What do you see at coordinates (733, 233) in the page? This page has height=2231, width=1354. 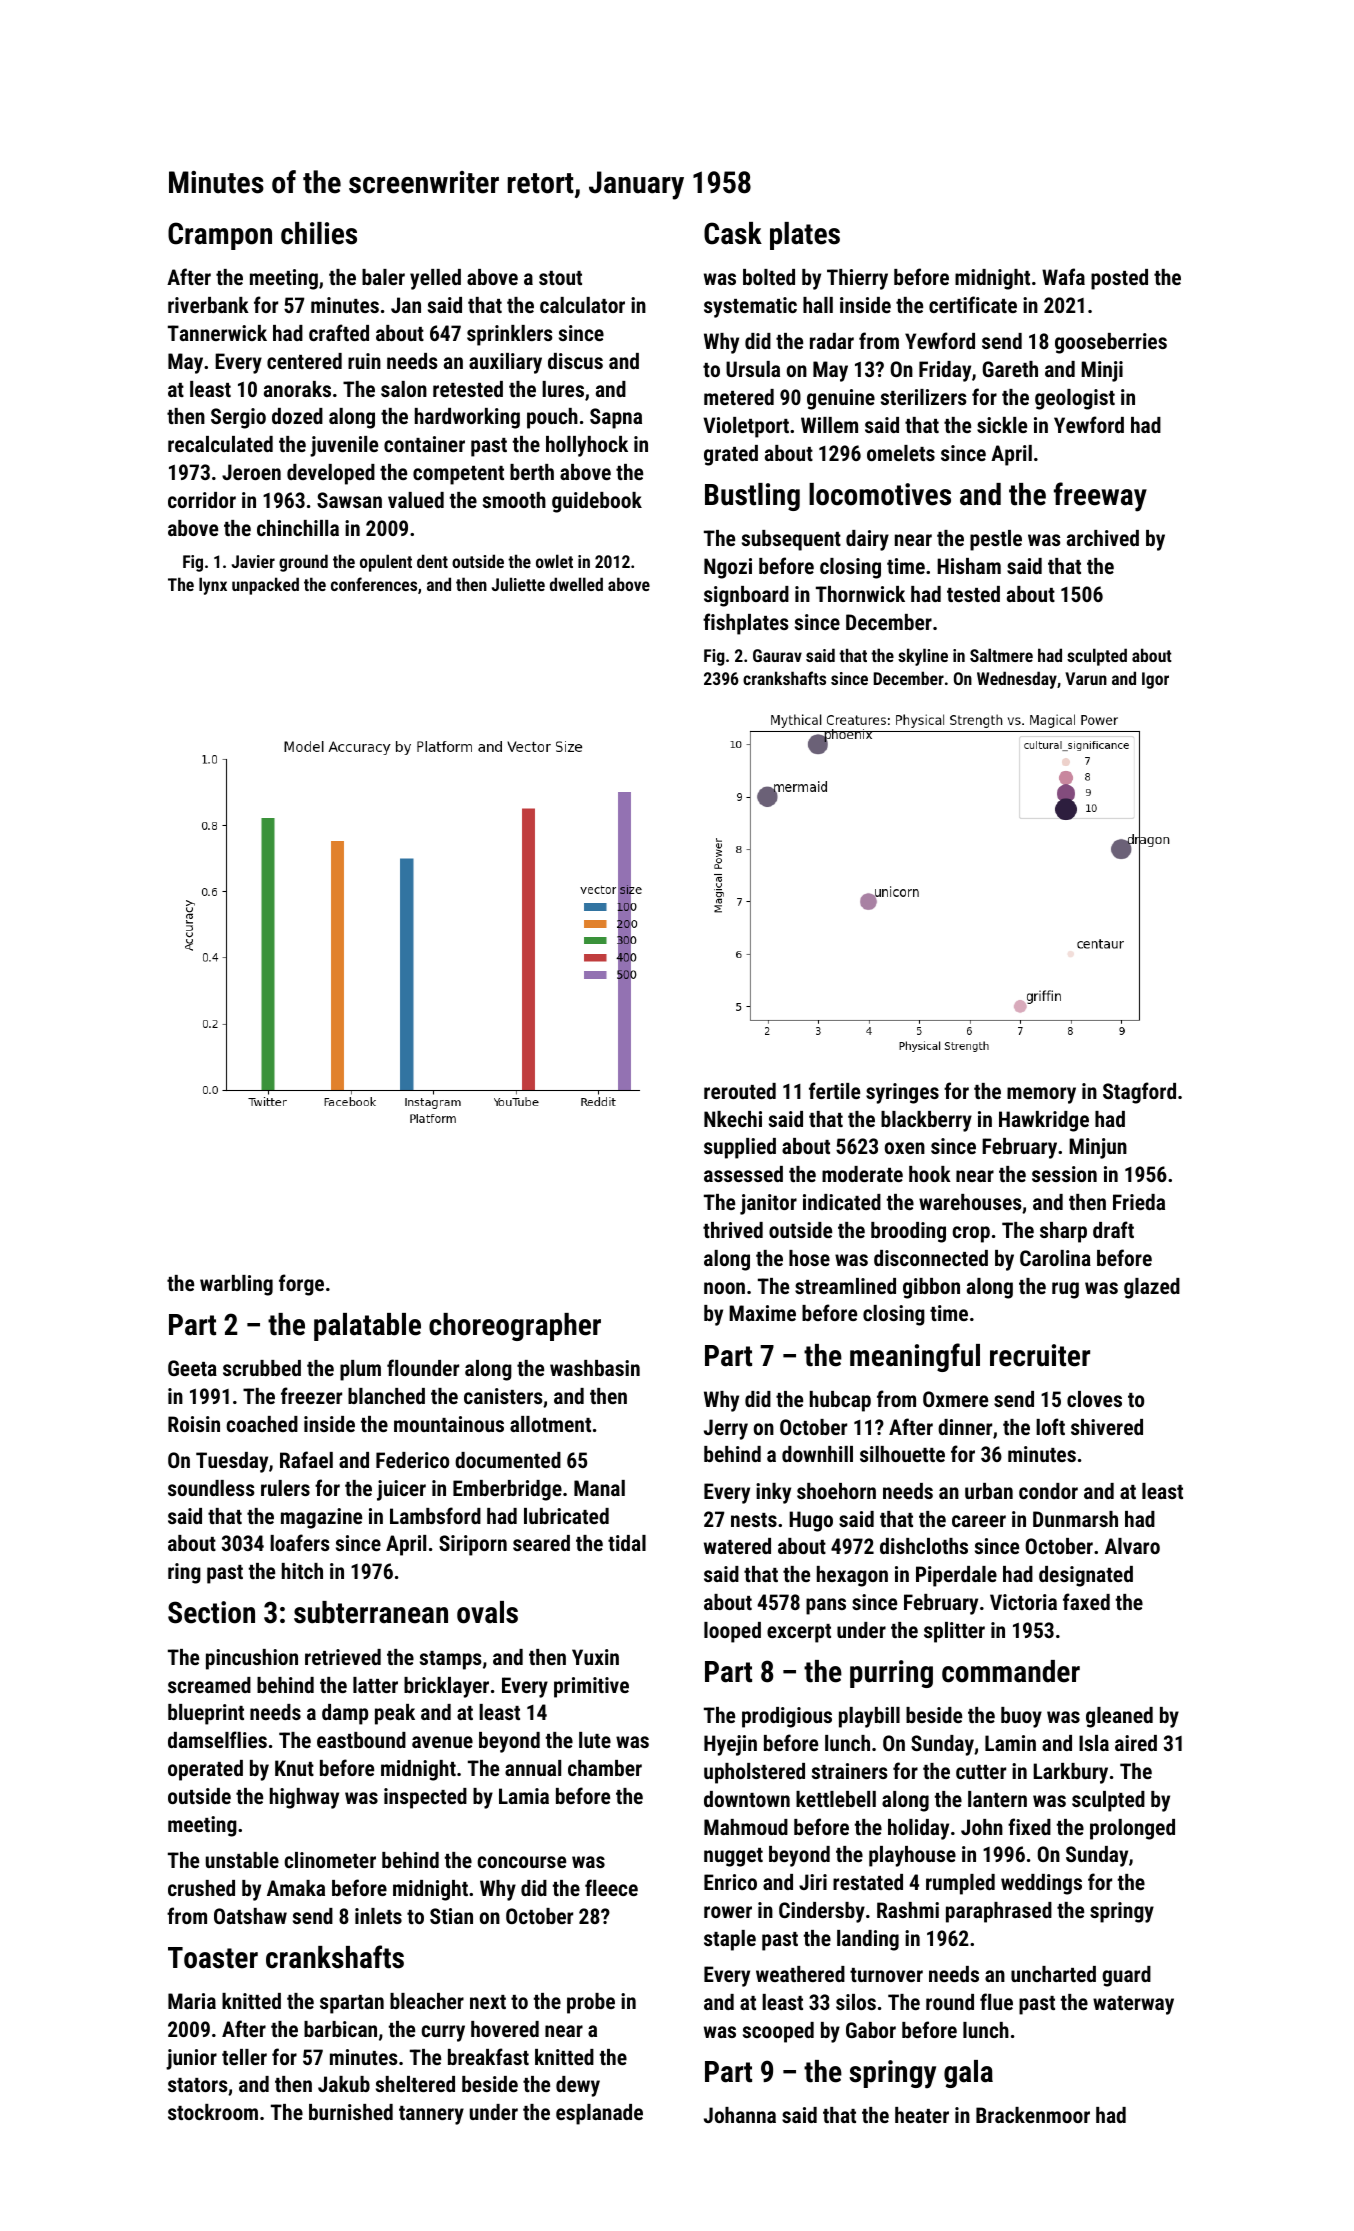 I see `Cask` at bounding box center [733, 233].
